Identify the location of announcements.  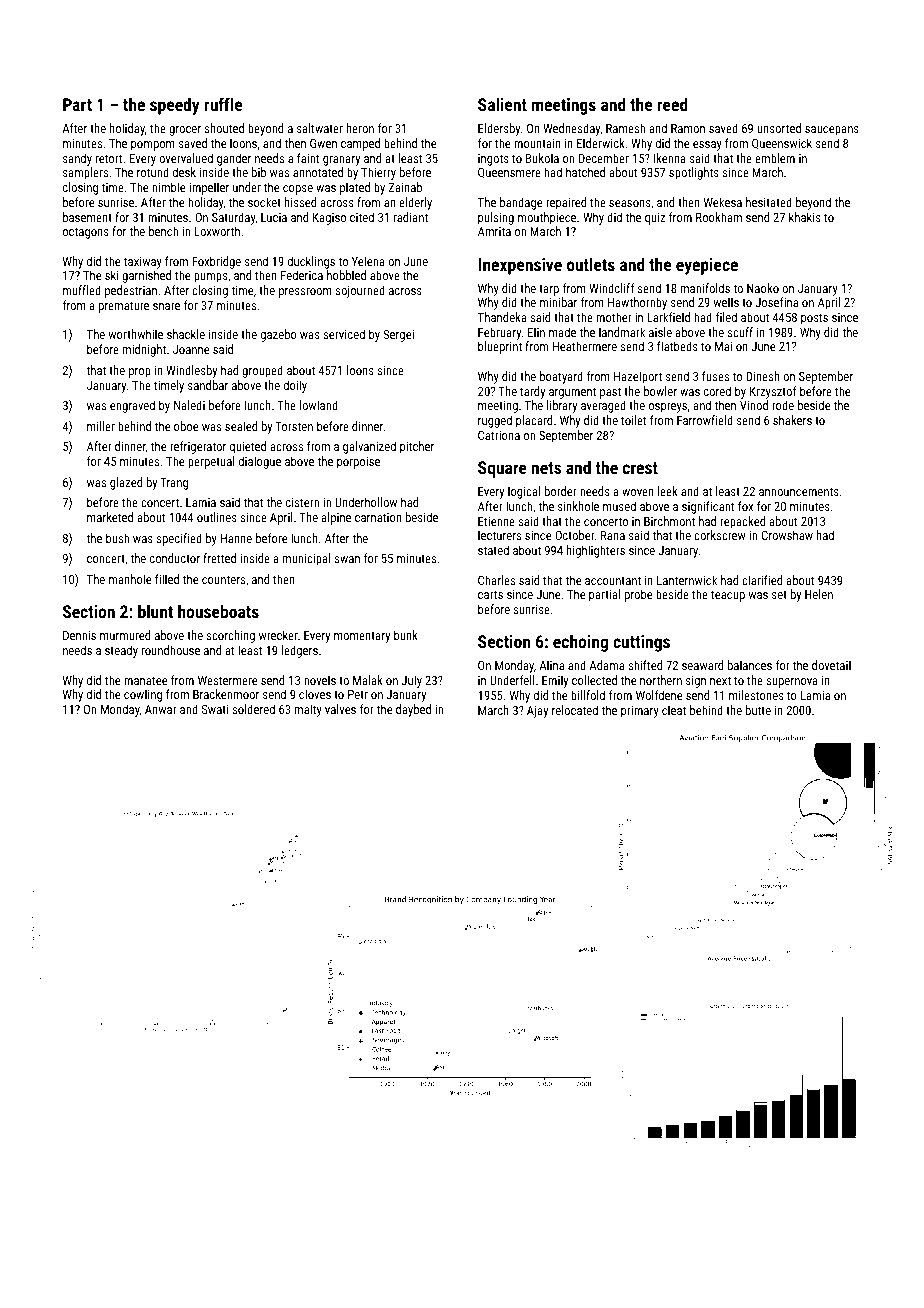
(799, 491).
